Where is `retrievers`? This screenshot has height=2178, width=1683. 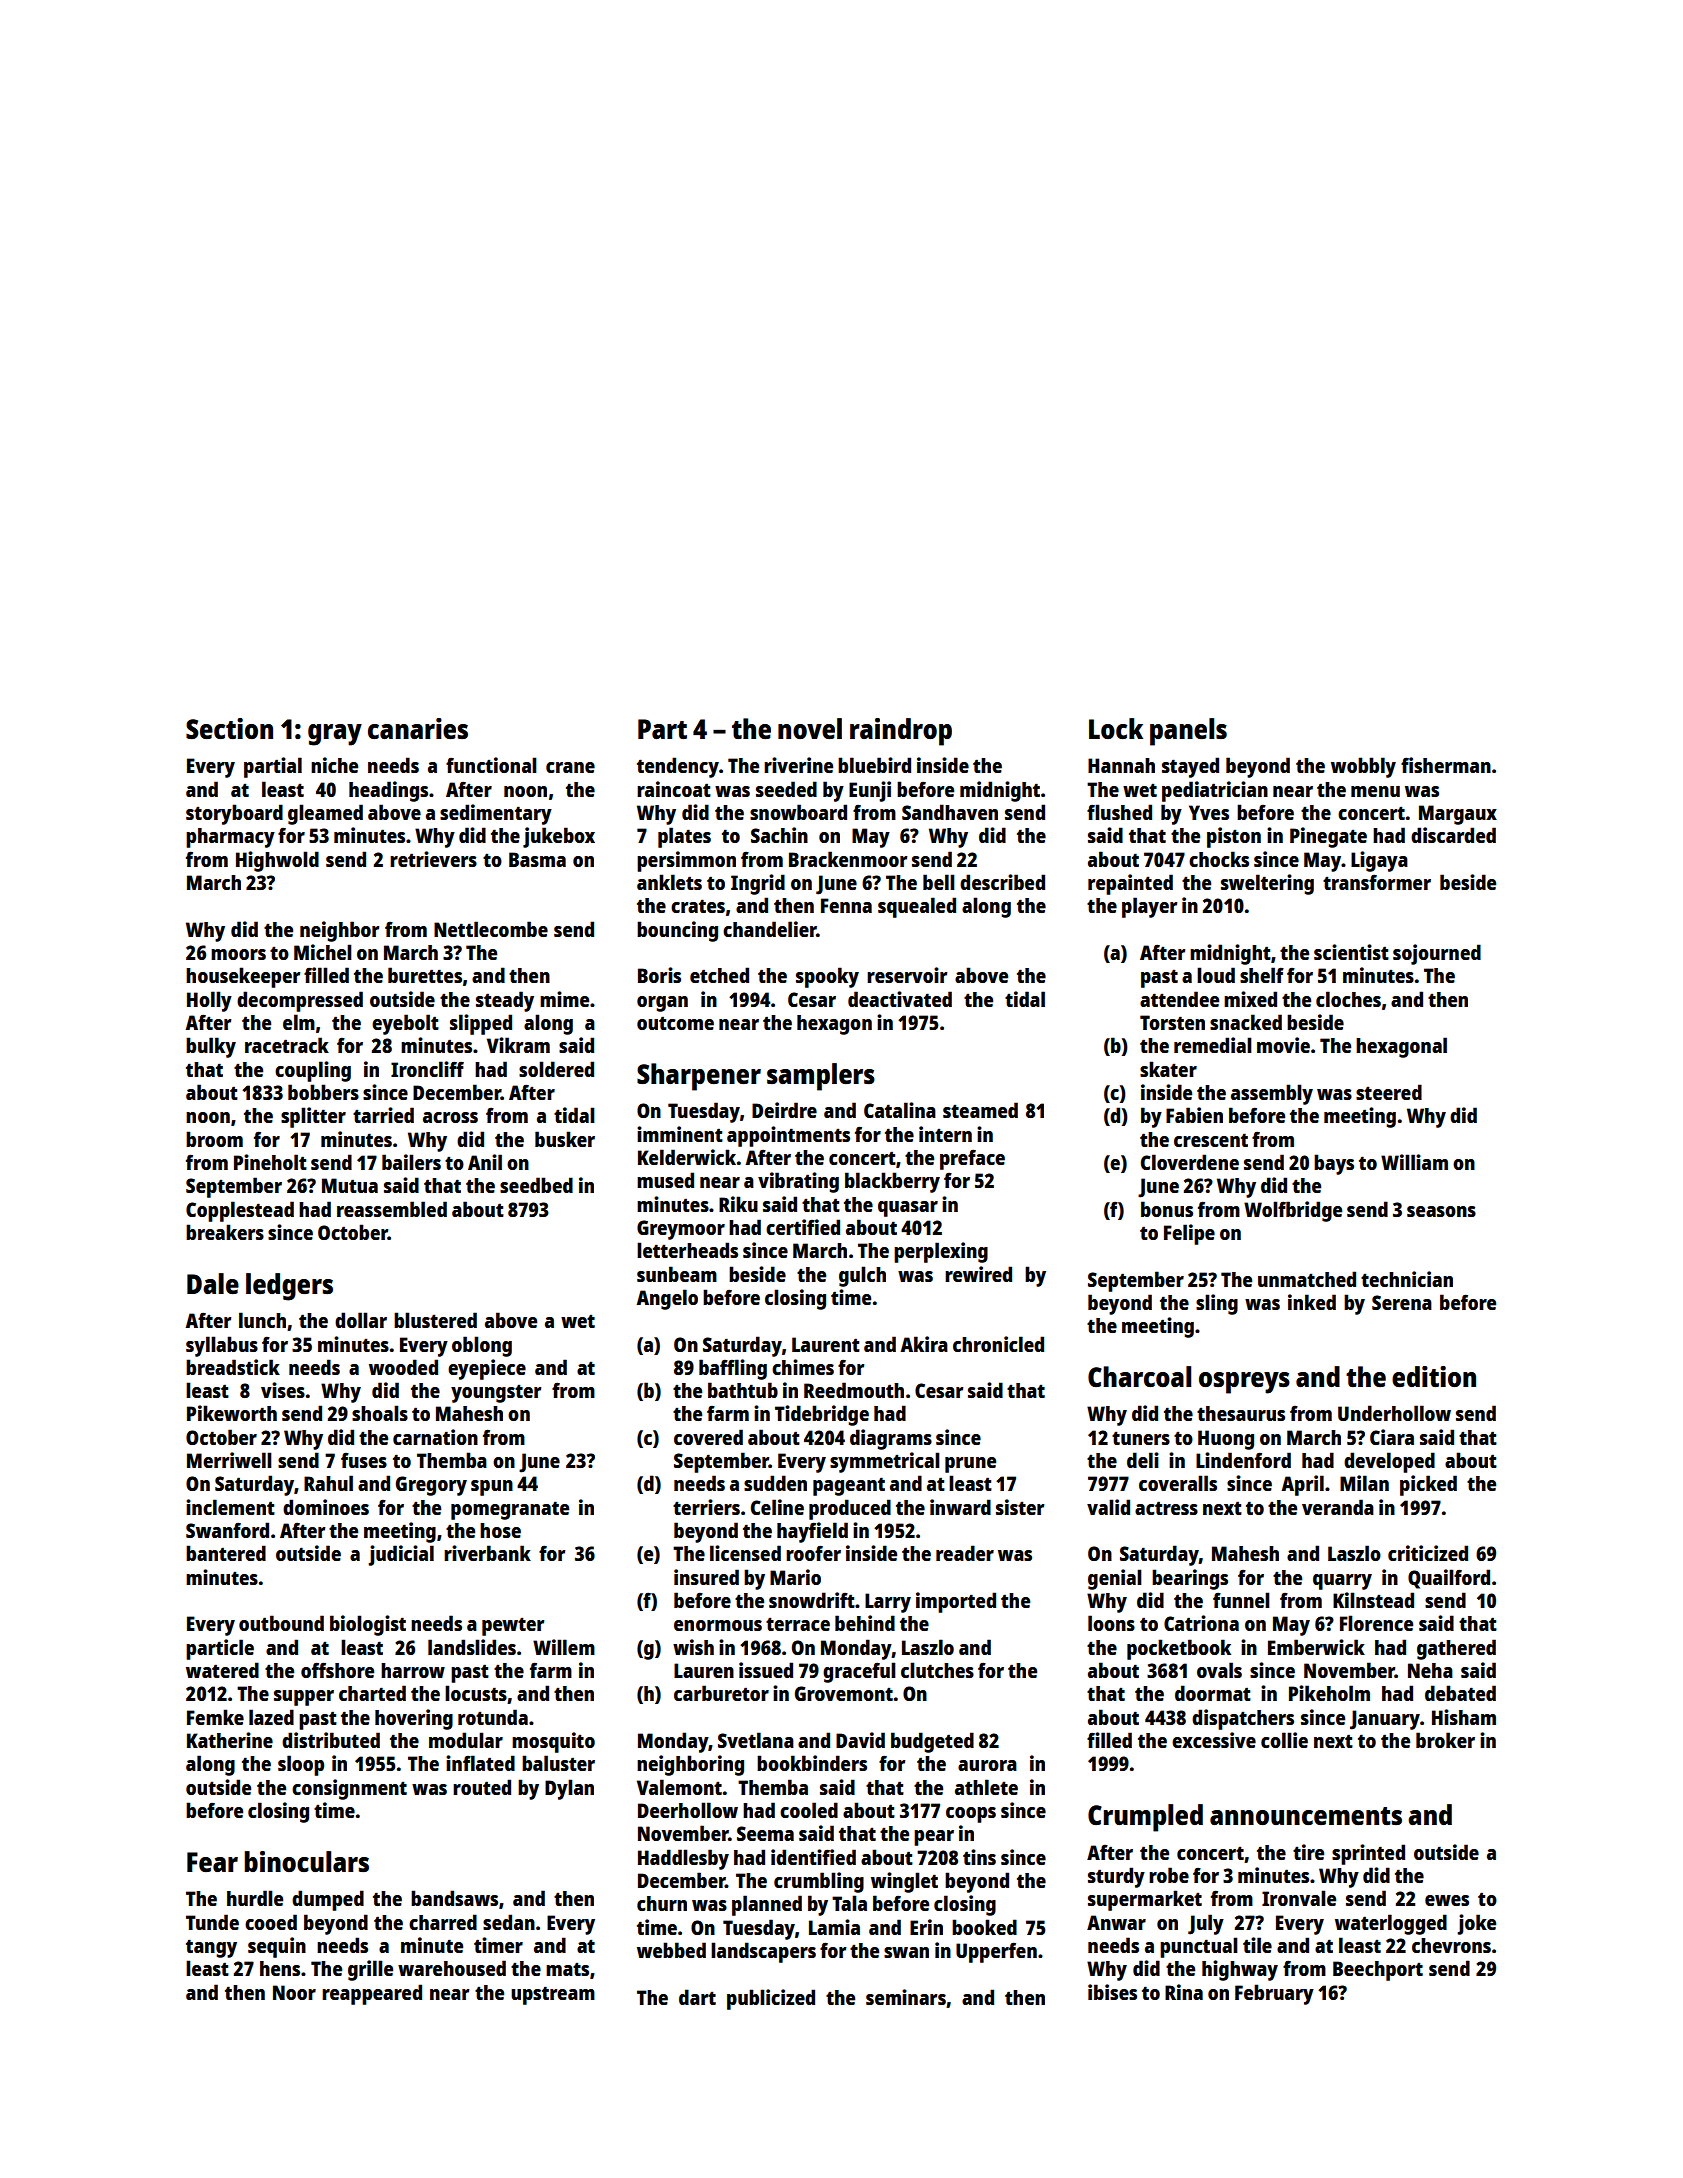 retrievers is located at coordinates (433, 859).
